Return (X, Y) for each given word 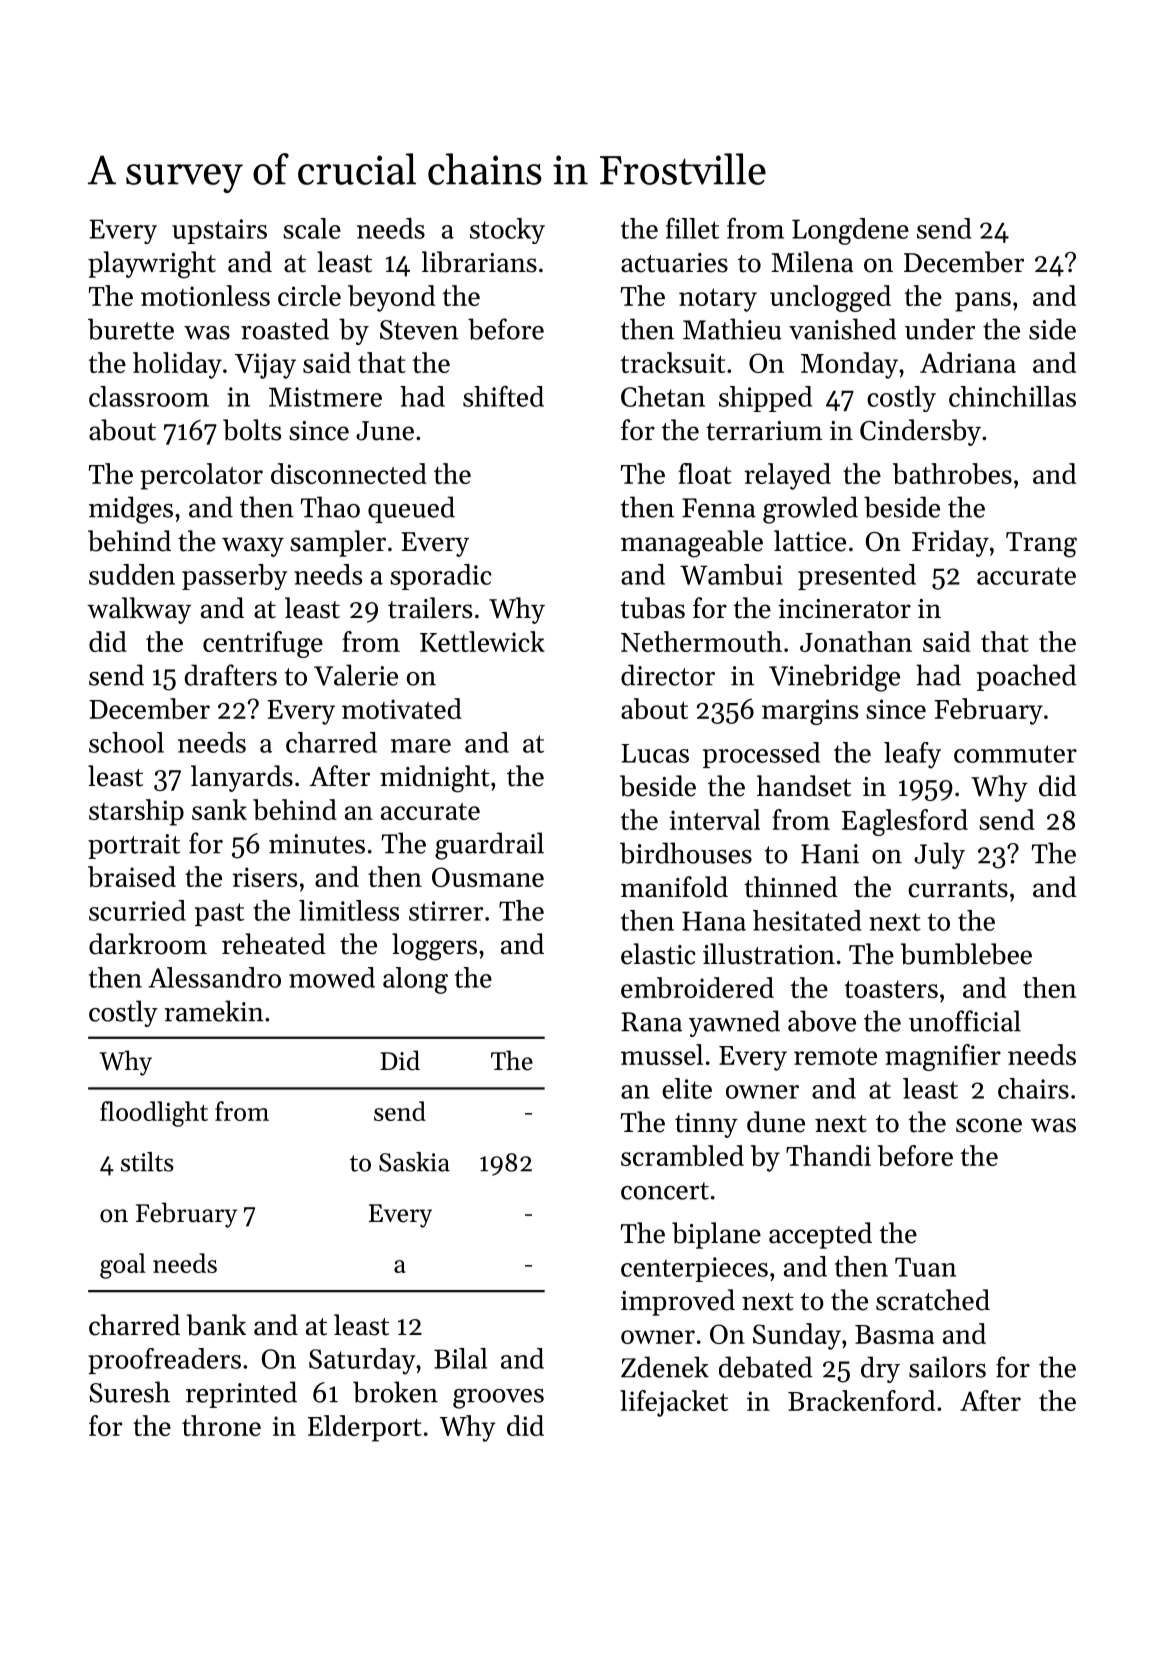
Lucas (655, 753)
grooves (498, 1399)
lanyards (242, 778)
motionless (205, 295)
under (940, 329)
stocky (507, 231)
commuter (1015, 754)
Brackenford (861, 1400)
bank (216, 1325)
